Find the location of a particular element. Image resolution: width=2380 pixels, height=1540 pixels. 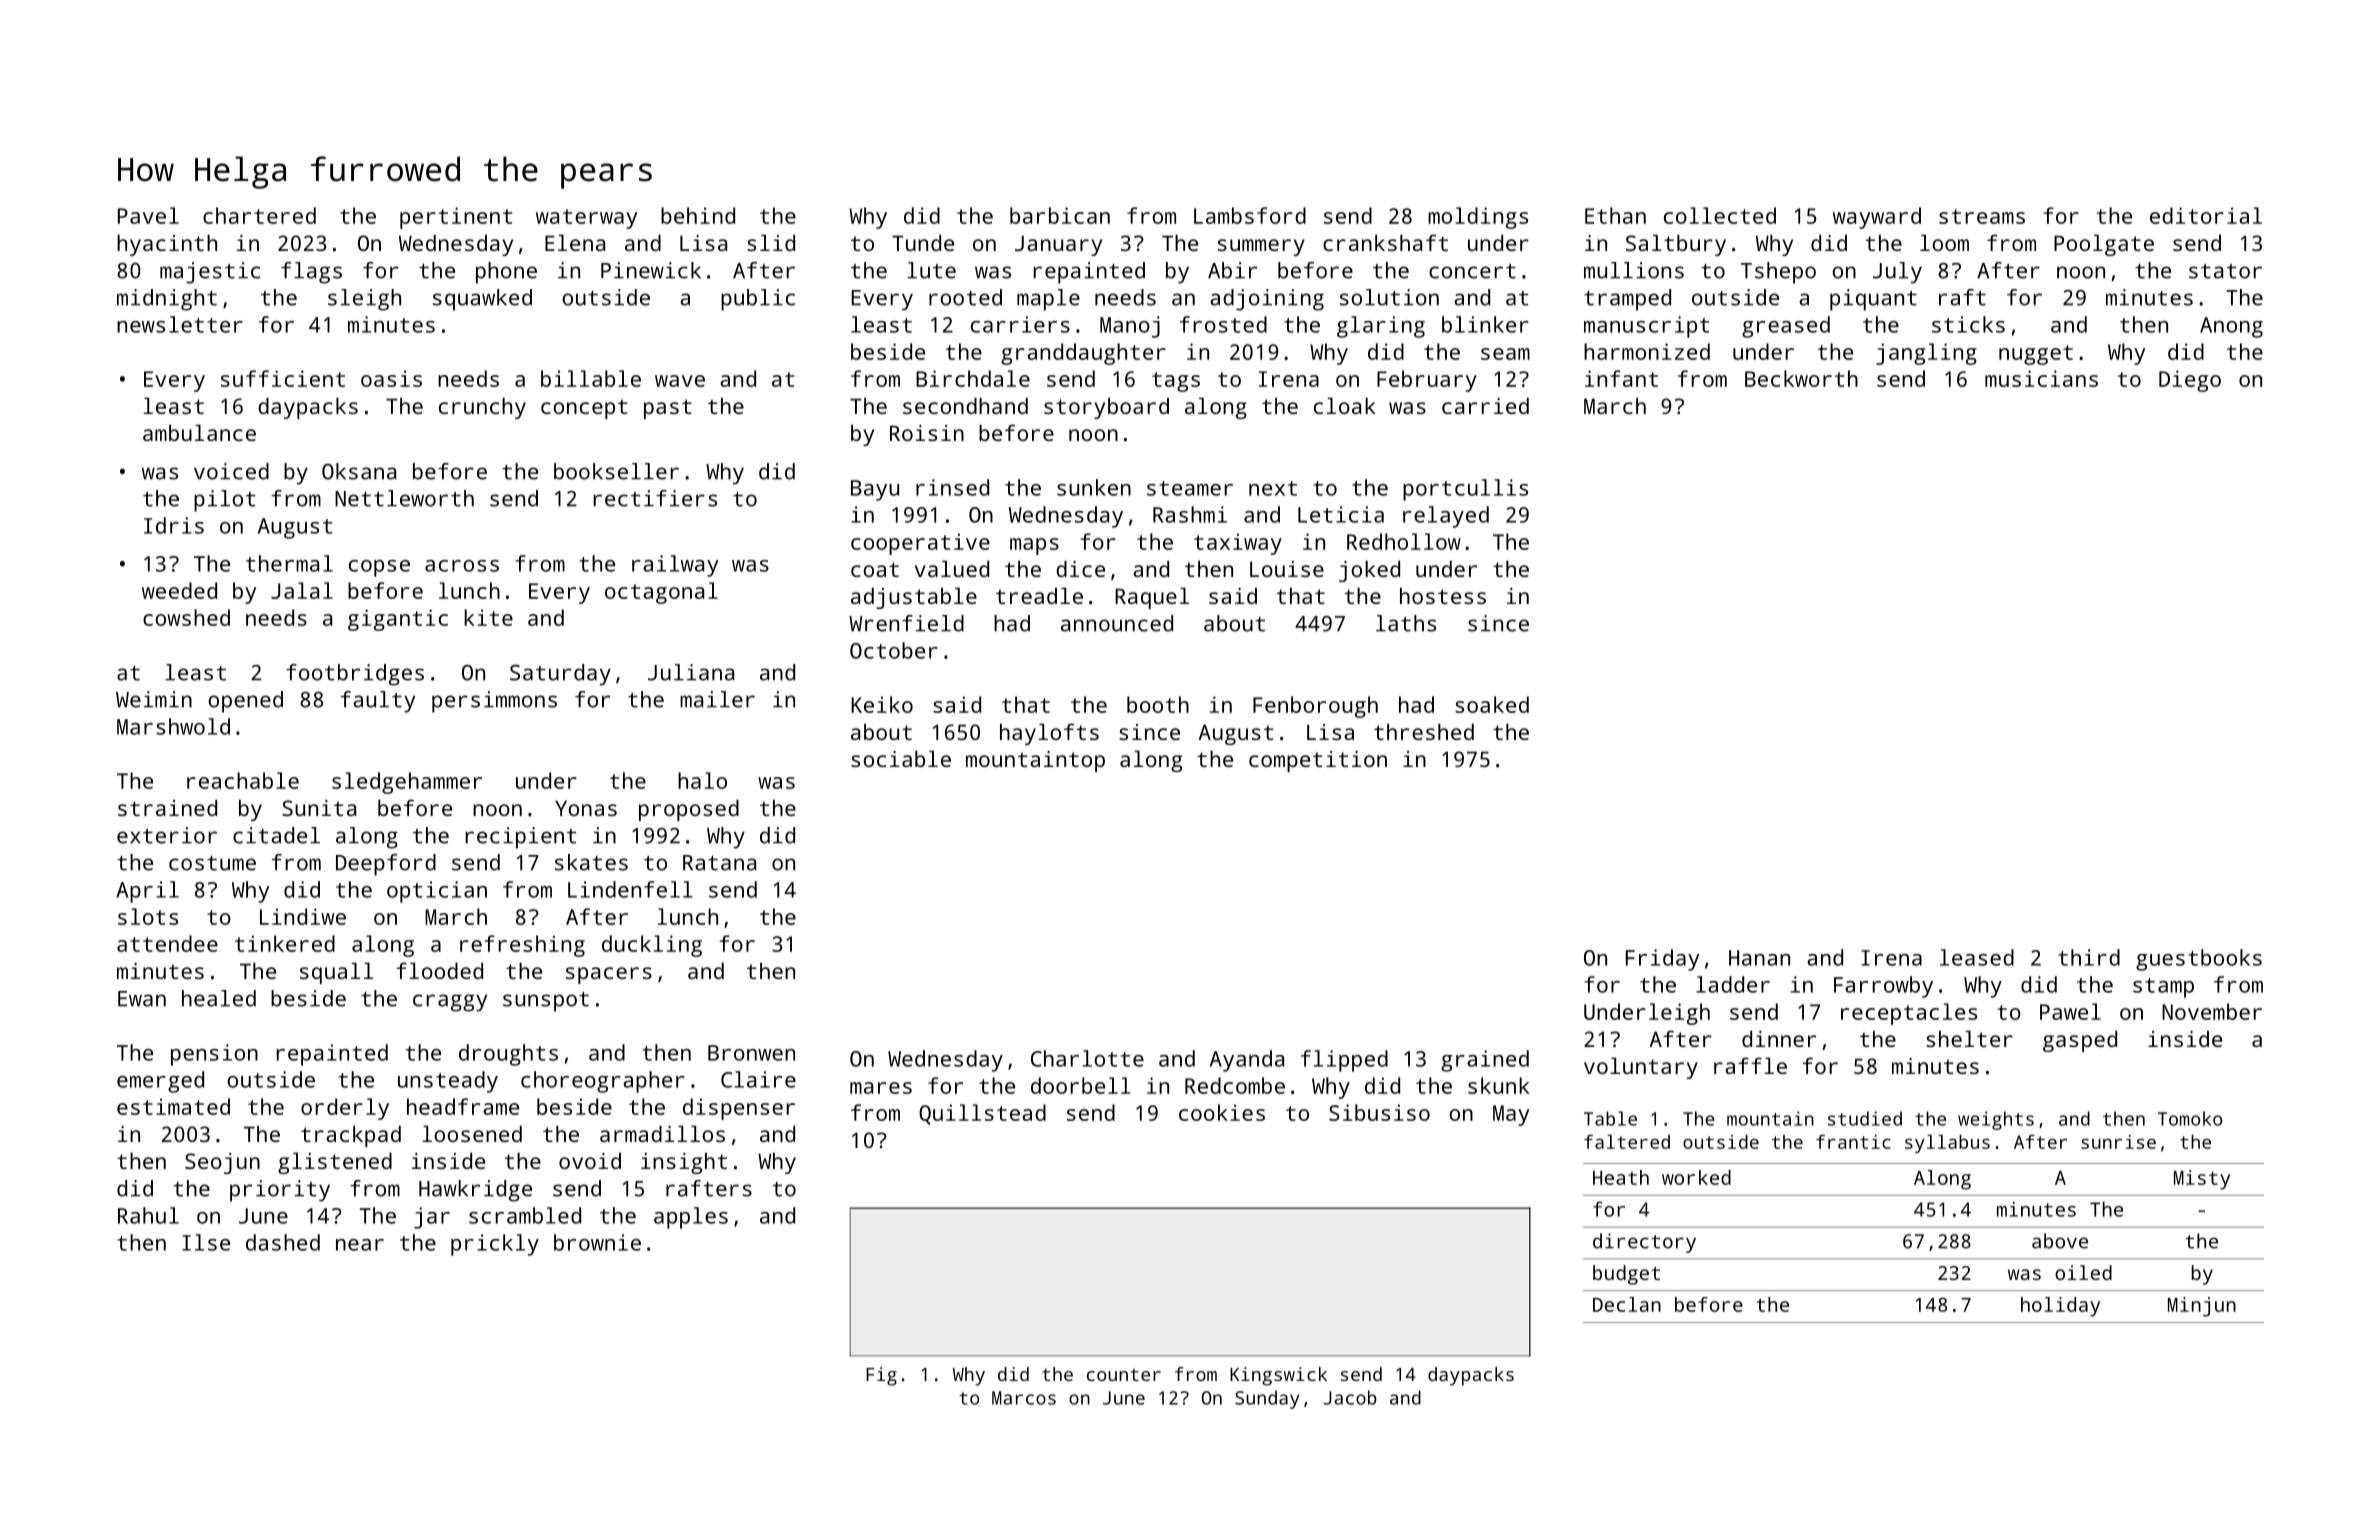

Idris is located at coordinates (174, 525).
